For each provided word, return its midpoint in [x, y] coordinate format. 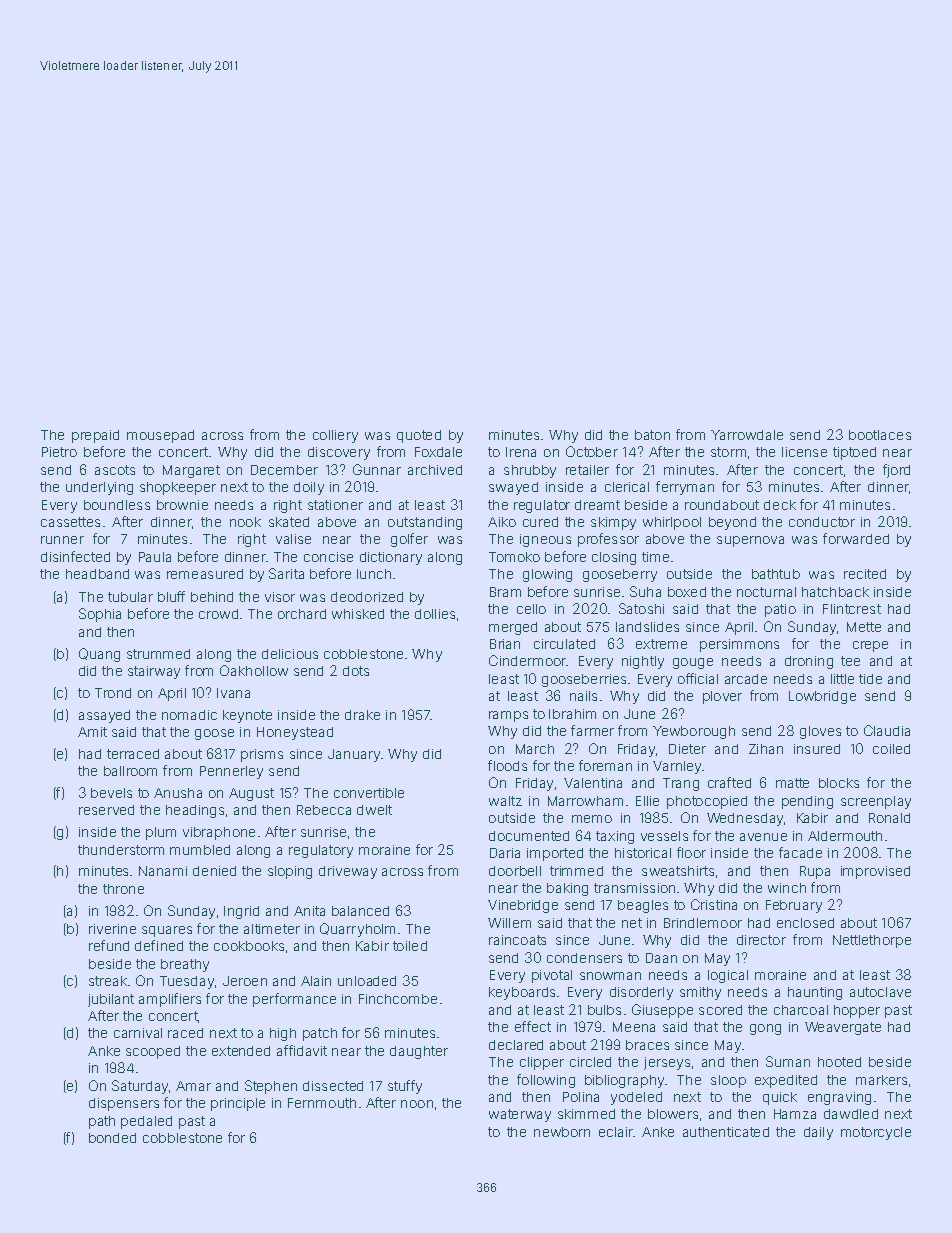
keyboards [522, 993]
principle [238, 1104]
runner [62, 540]
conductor [822, 522]
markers [881, 1080]
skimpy [613, 523]
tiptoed [854, 453]
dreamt [597, 505]
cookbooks [249, 946]
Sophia [100, 615]
